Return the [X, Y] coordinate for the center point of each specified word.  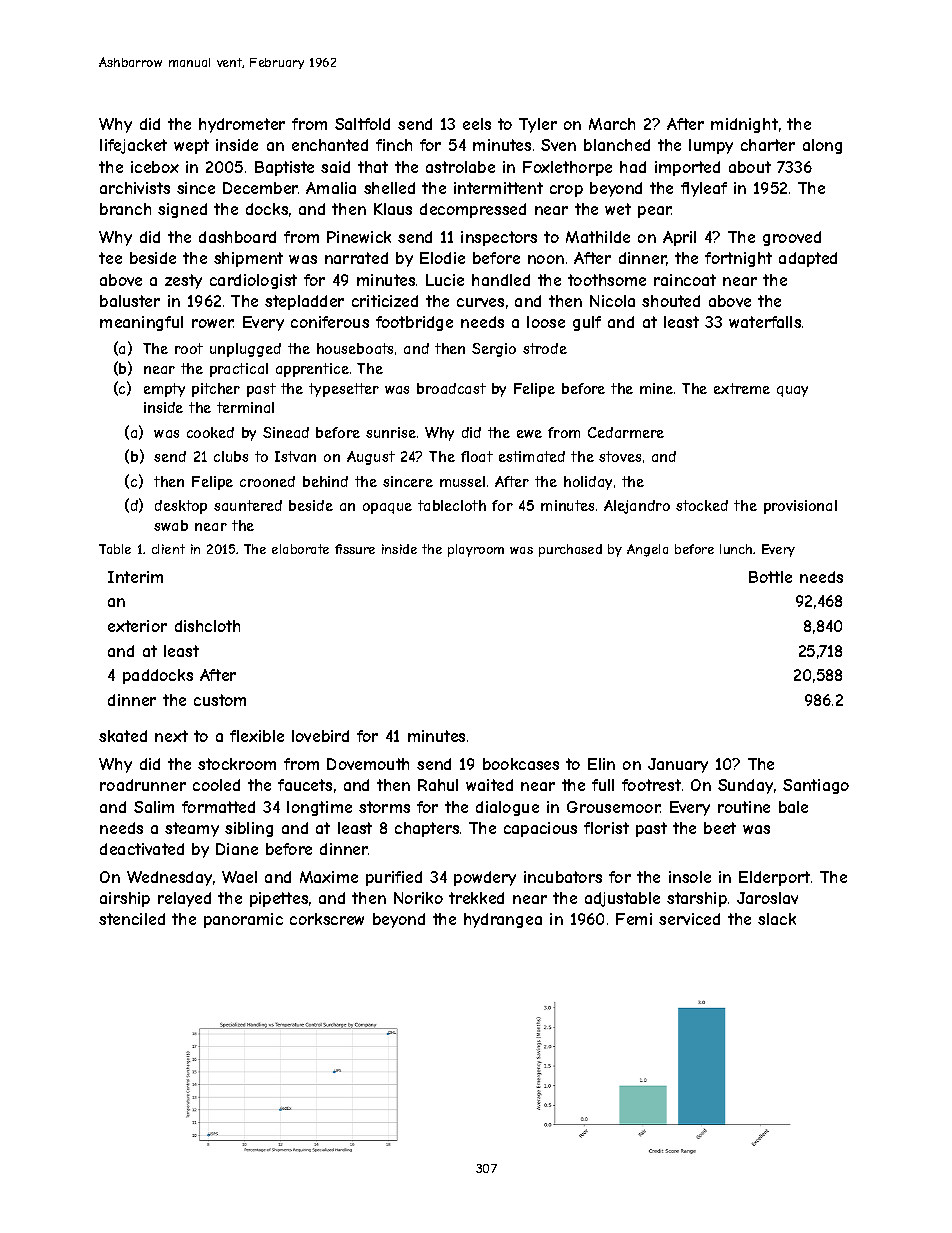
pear [655, 212]
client [168, 549]
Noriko [418, 898]
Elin [601, 764]
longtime [319, 808]
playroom [476, 550]
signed [182, 210]
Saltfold [362, 124]
